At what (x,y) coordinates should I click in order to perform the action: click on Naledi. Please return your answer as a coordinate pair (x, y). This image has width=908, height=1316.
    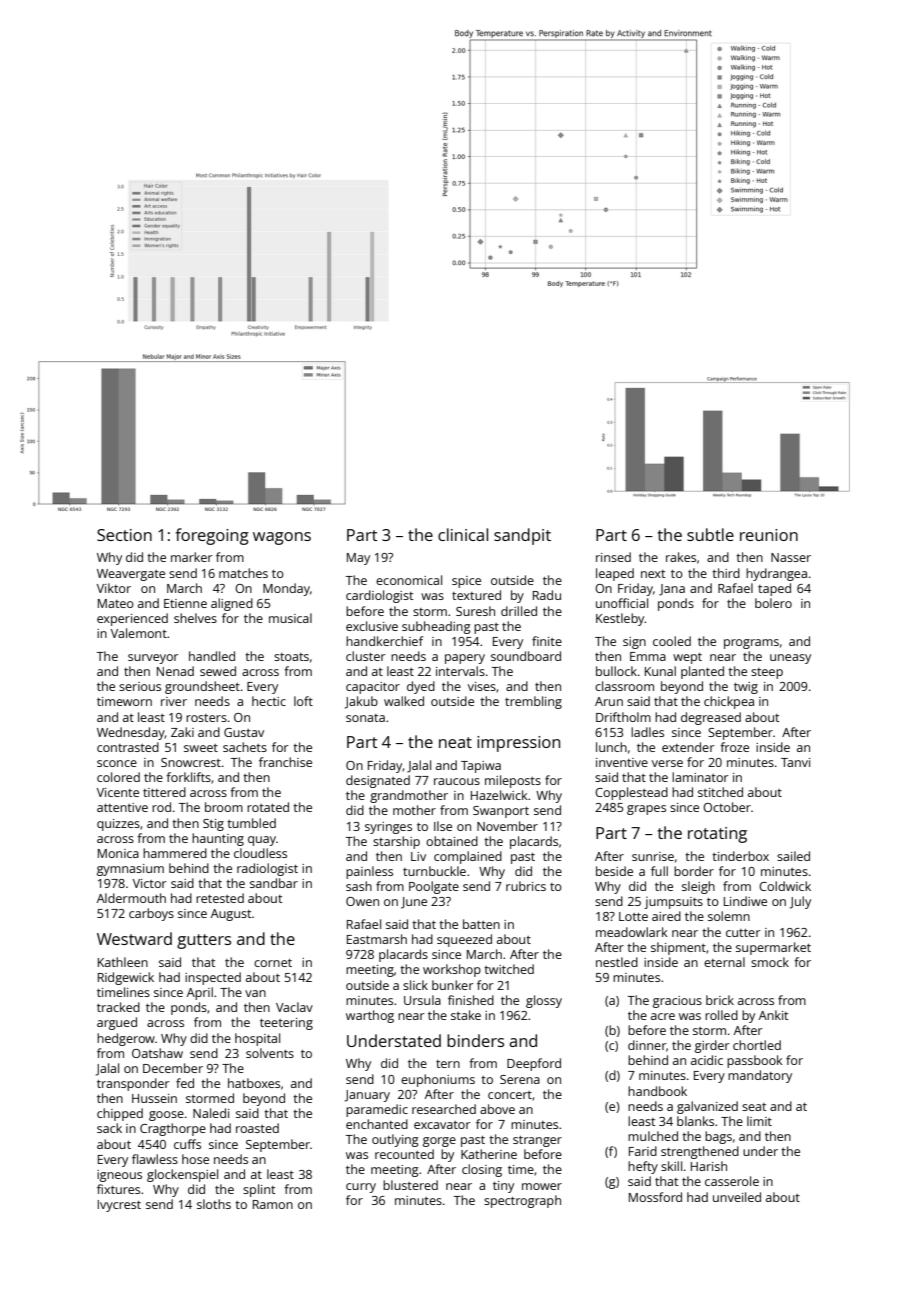
    Looking at the image, I should click on (211, 1113).
